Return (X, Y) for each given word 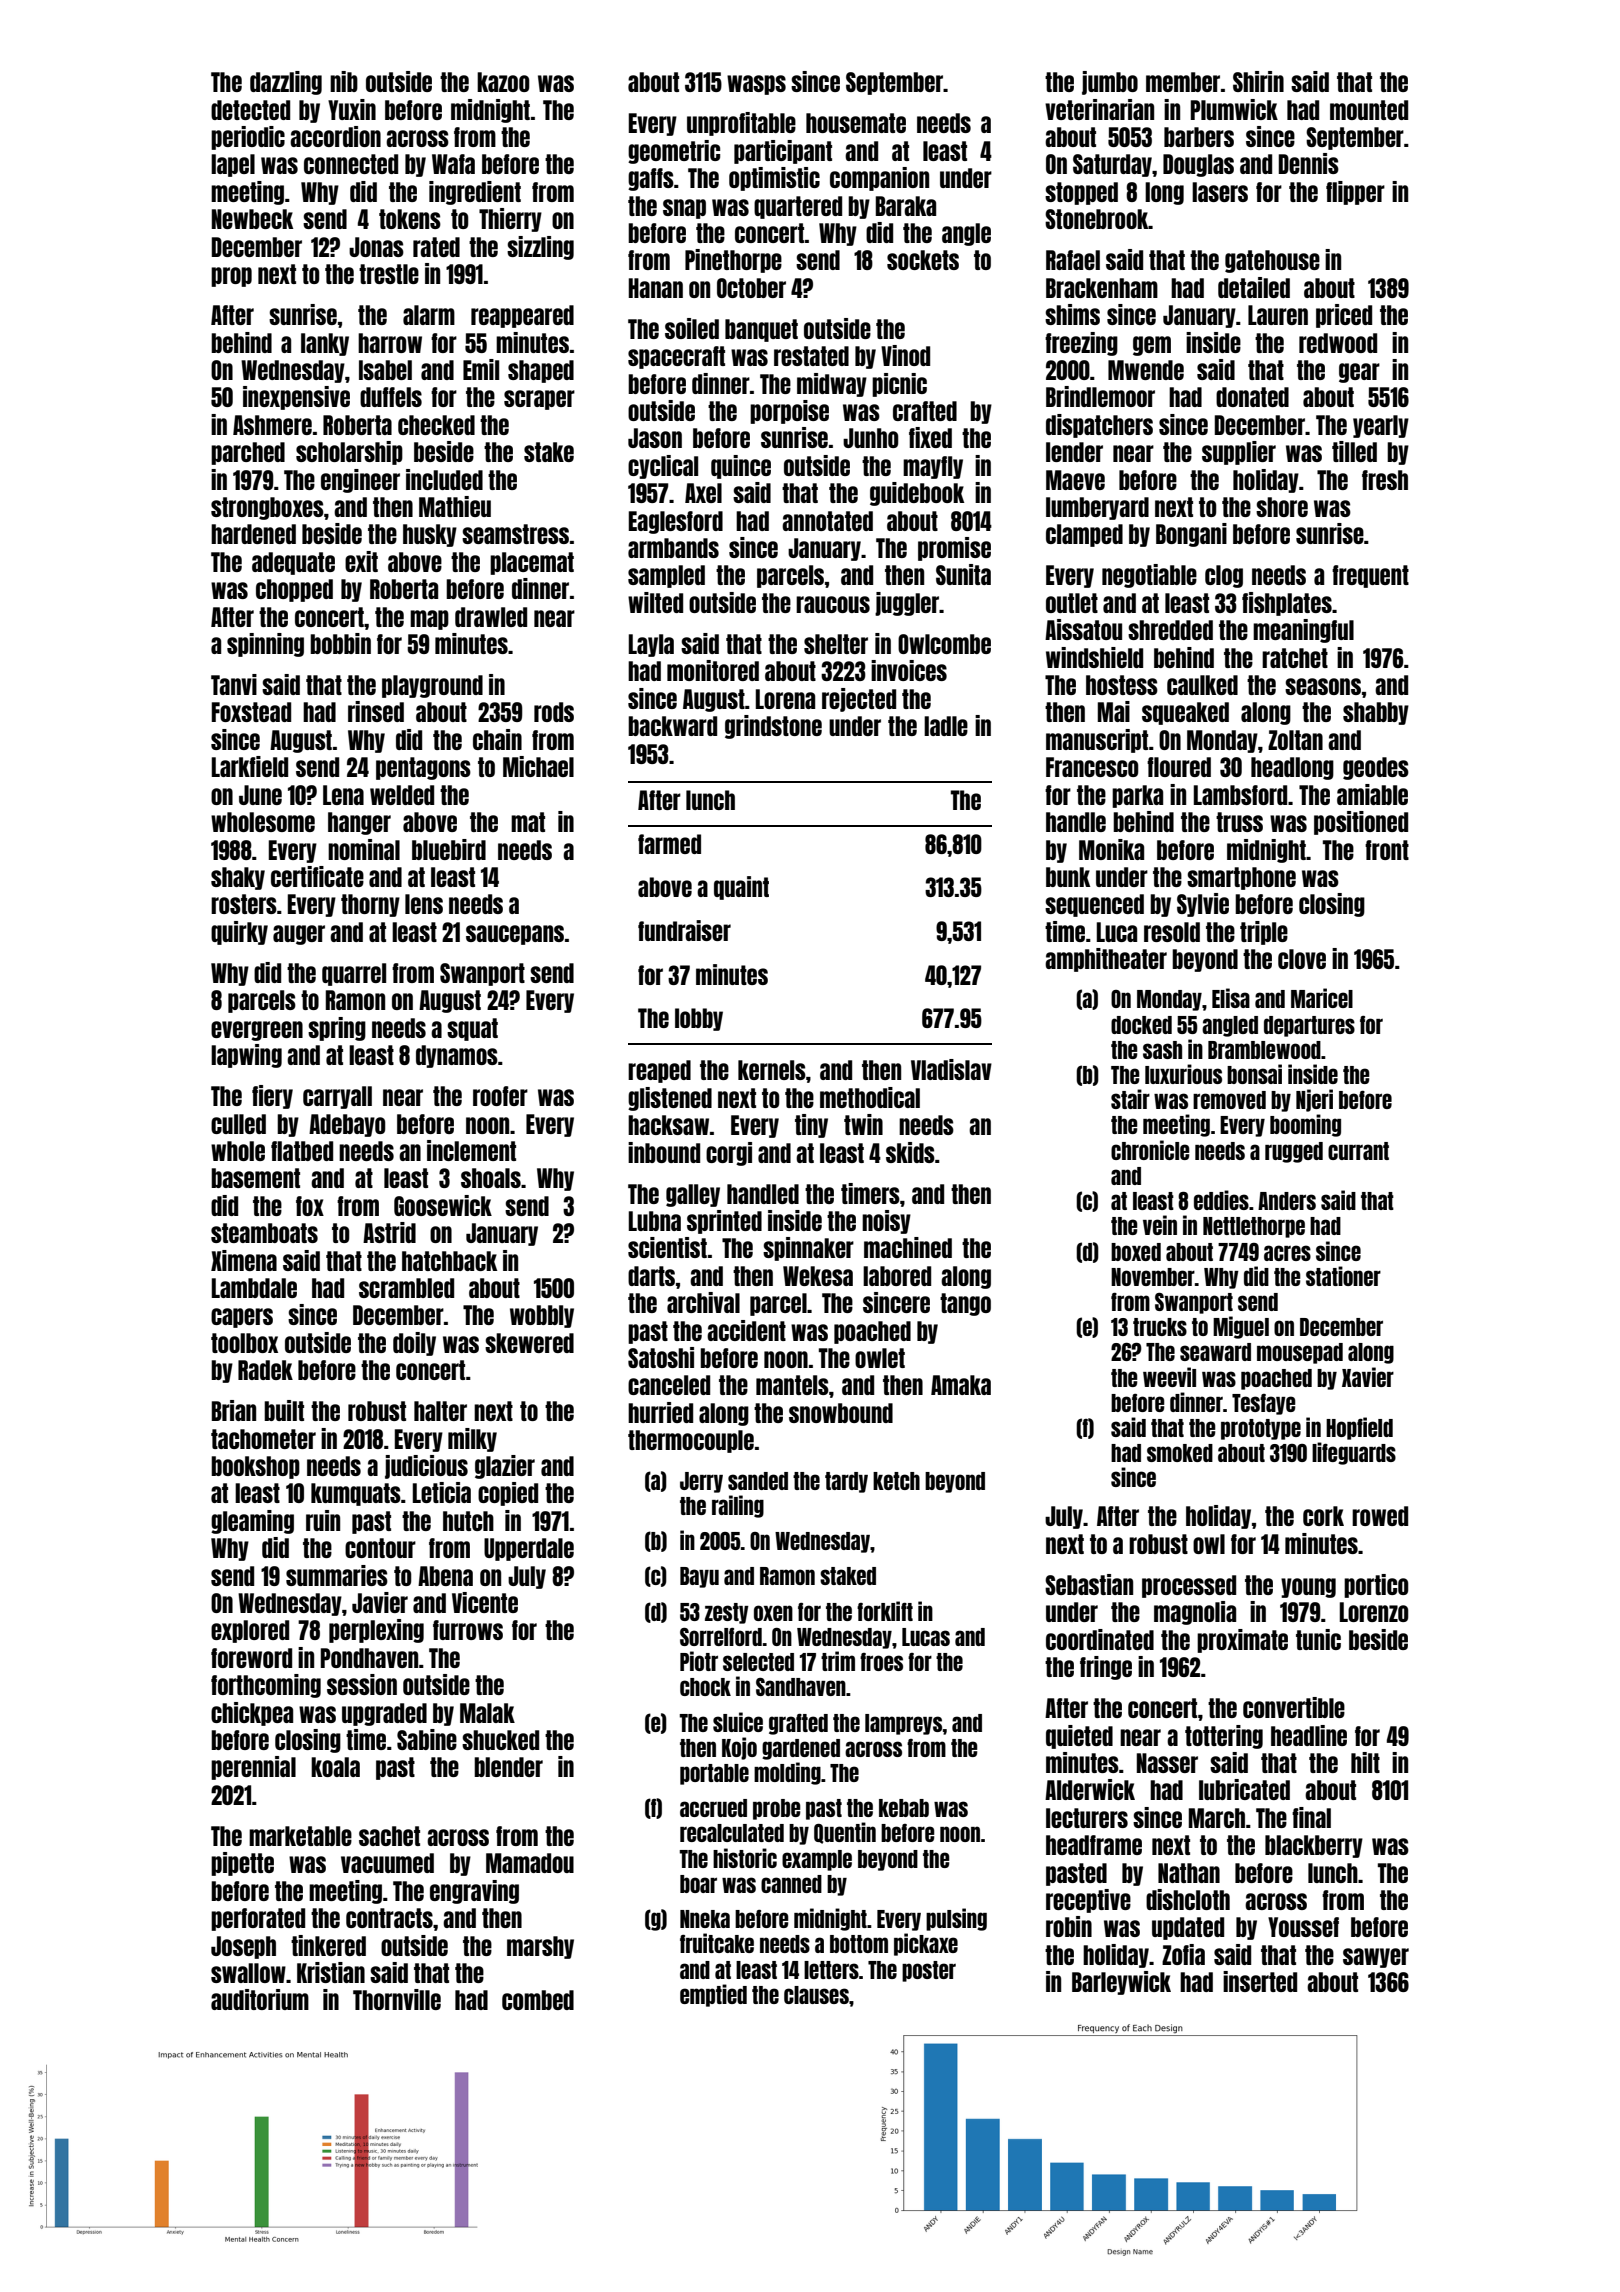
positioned (1361, 823)
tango (965, 1304)
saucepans (515, 935)
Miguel (1241, 1327)
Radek (265, 1370)
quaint (741, 888)
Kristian (331, 1972)
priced (1344, 316)
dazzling (286, 83)
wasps (756, 85)
